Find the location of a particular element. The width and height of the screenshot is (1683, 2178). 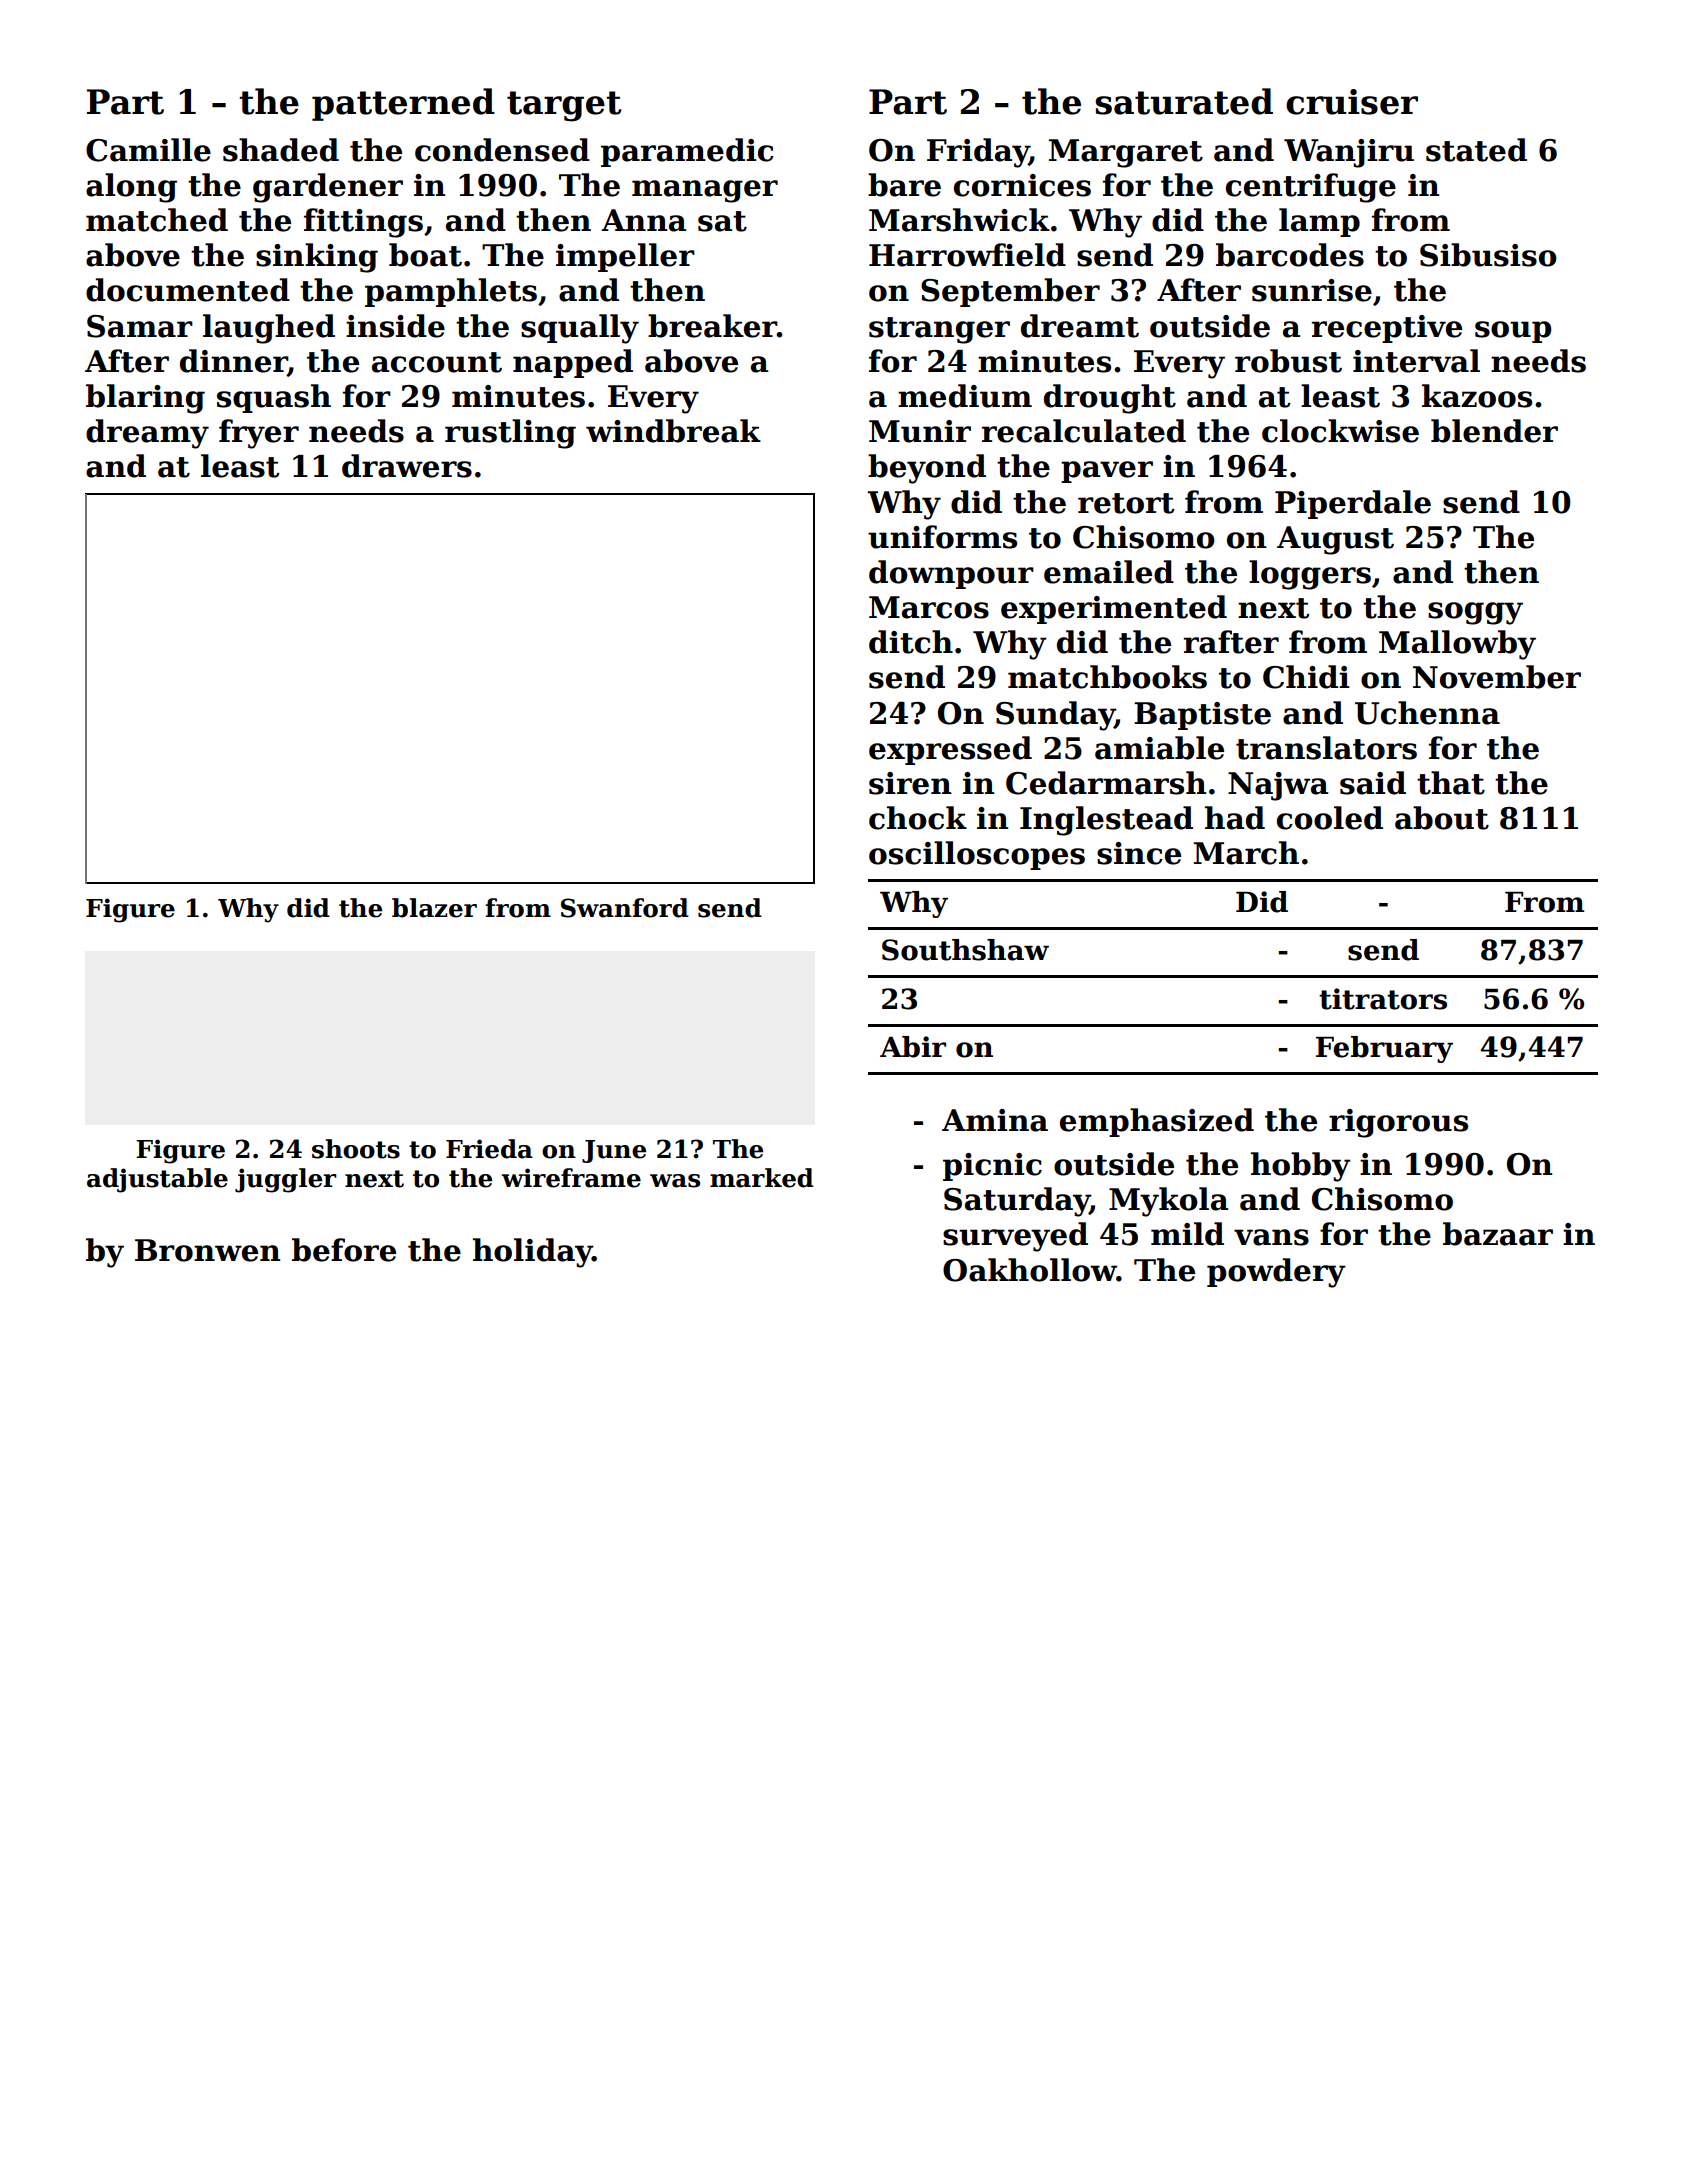

before is located at coordinates (344, 1250).
